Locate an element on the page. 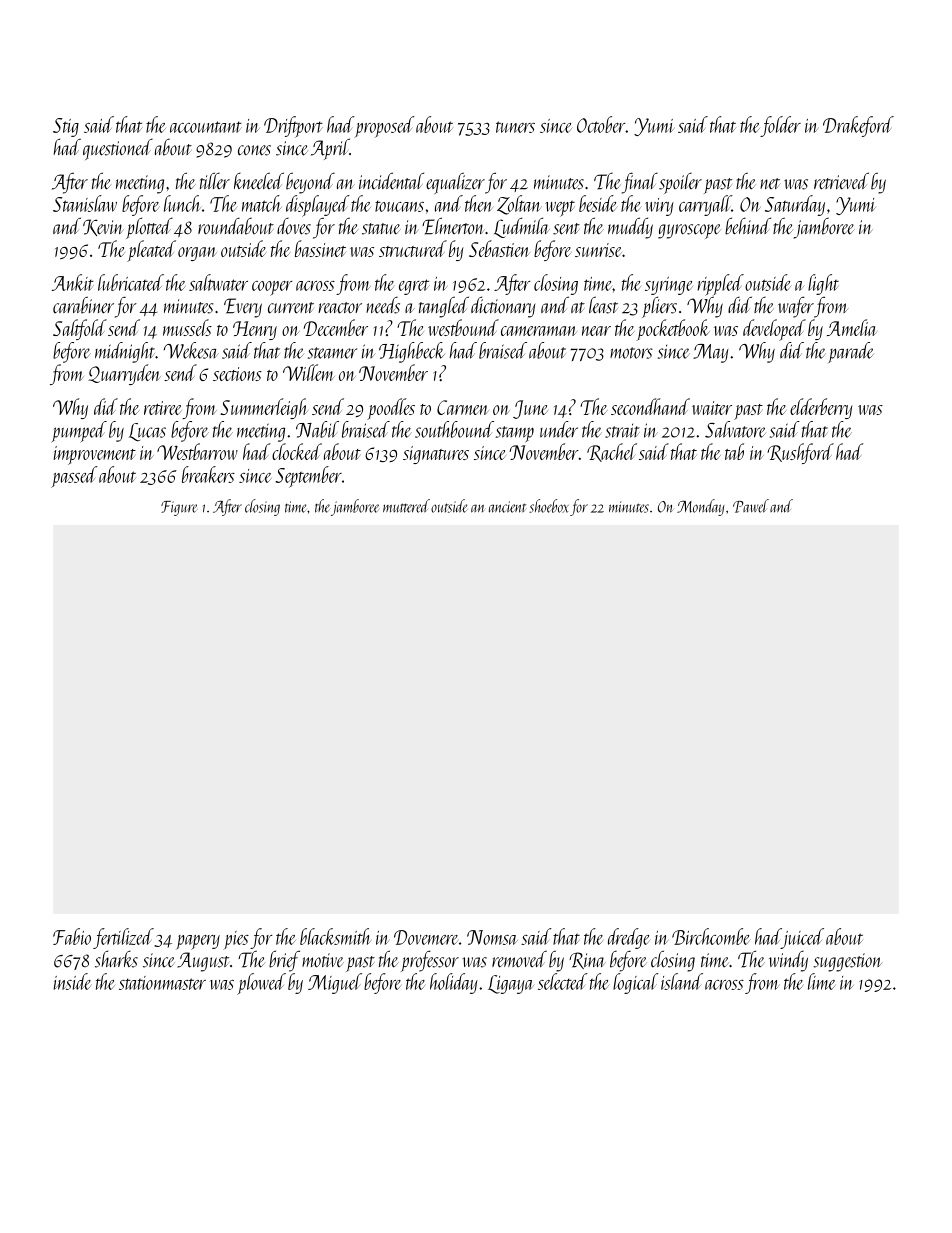  juiced is located at coordinates (802, 938).
